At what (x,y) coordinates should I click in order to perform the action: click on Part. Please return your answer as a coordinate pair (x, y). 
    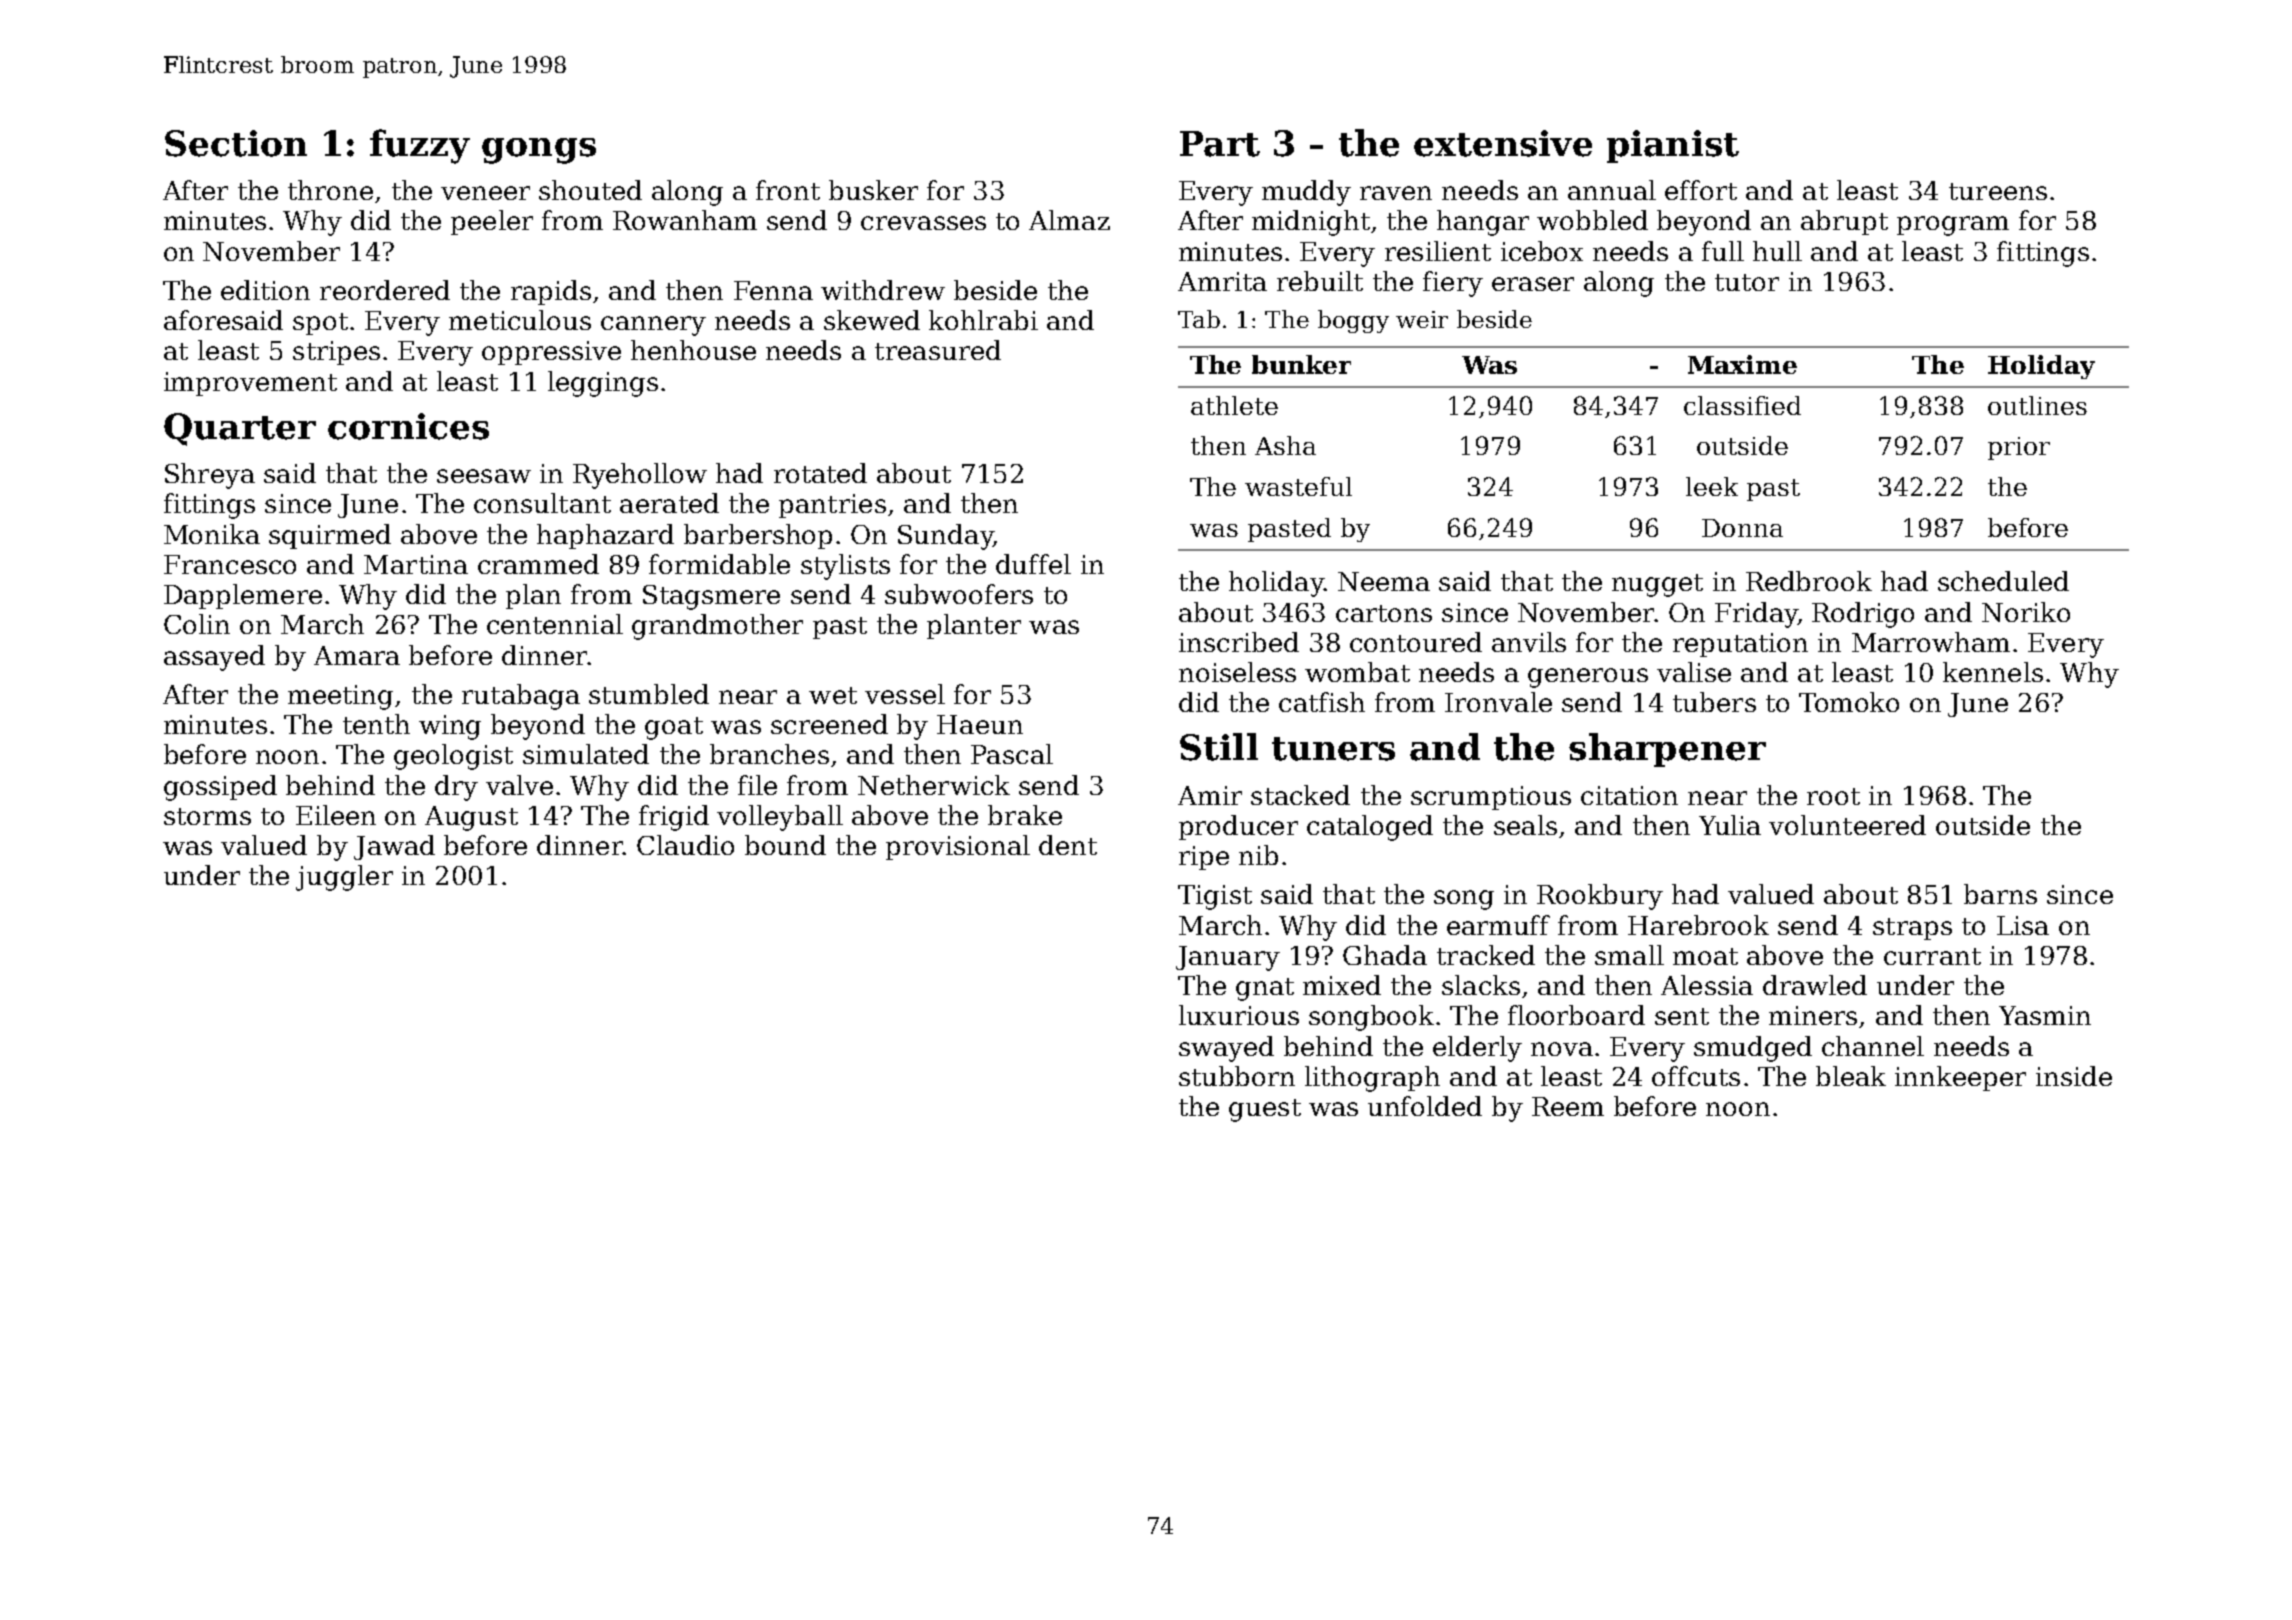
    Looking at the image, I should click on (1220, 144).
